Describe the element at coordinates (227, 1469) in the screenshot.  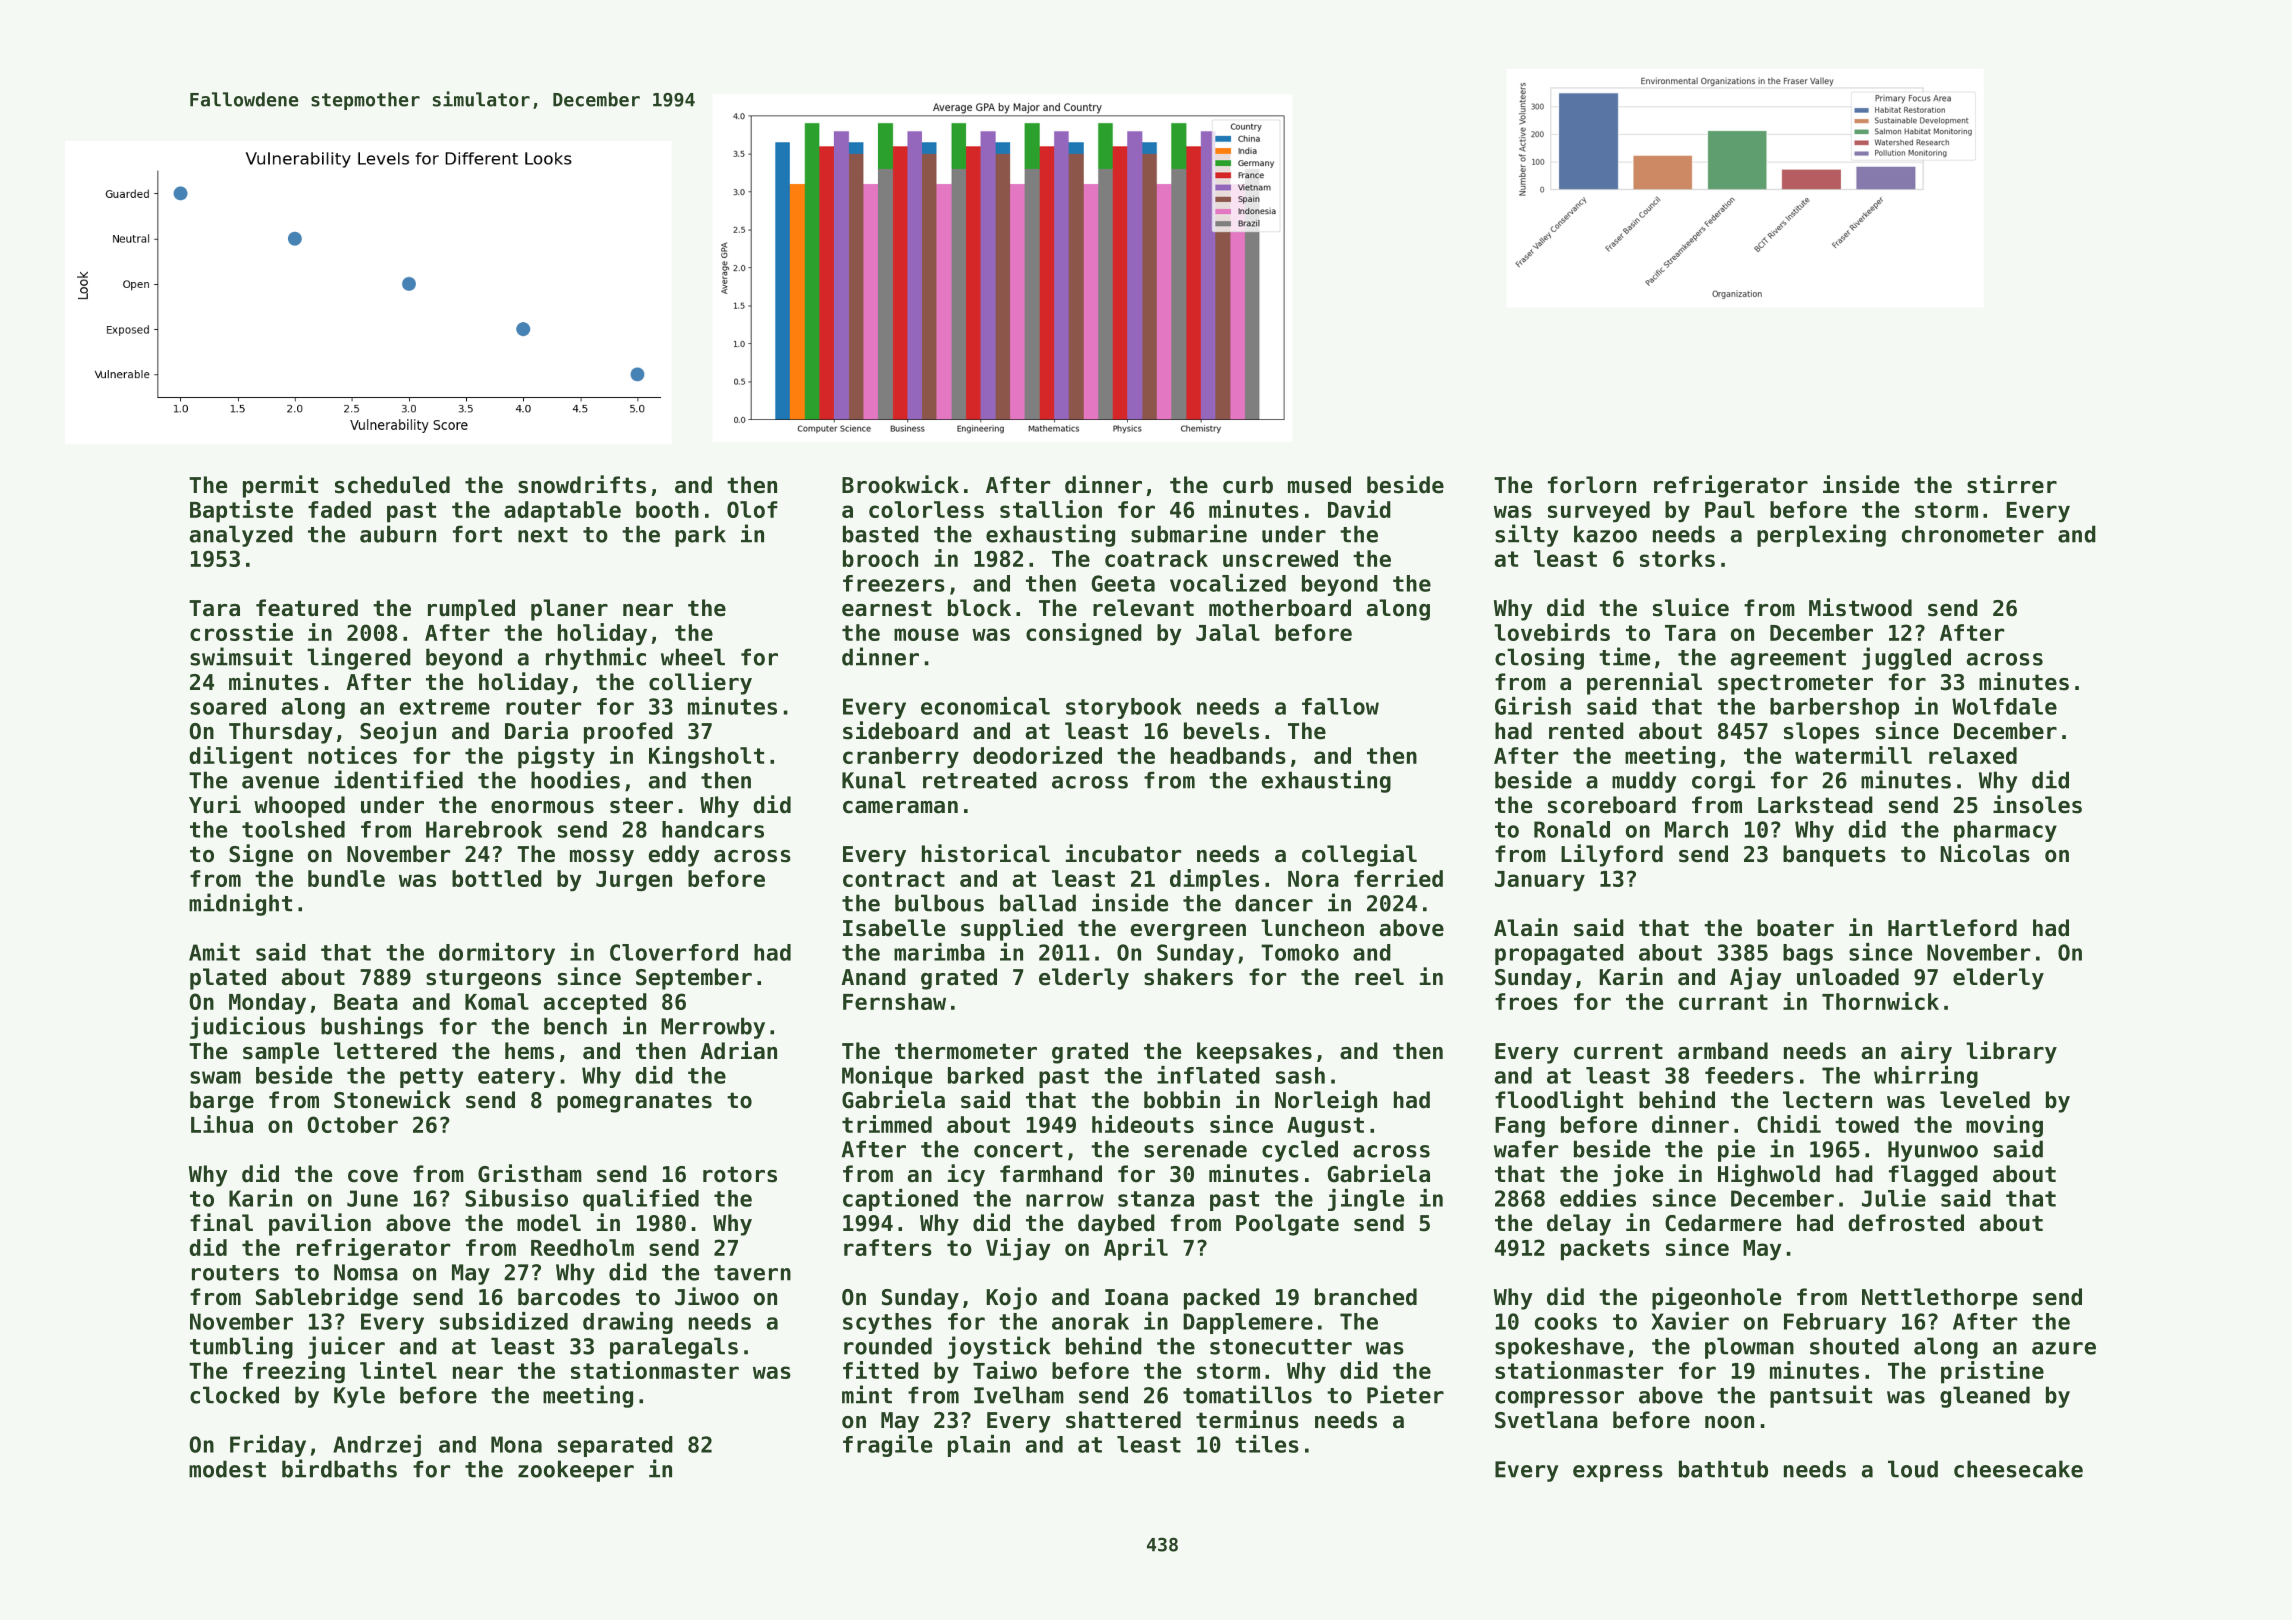
I see `modest` at that location.
